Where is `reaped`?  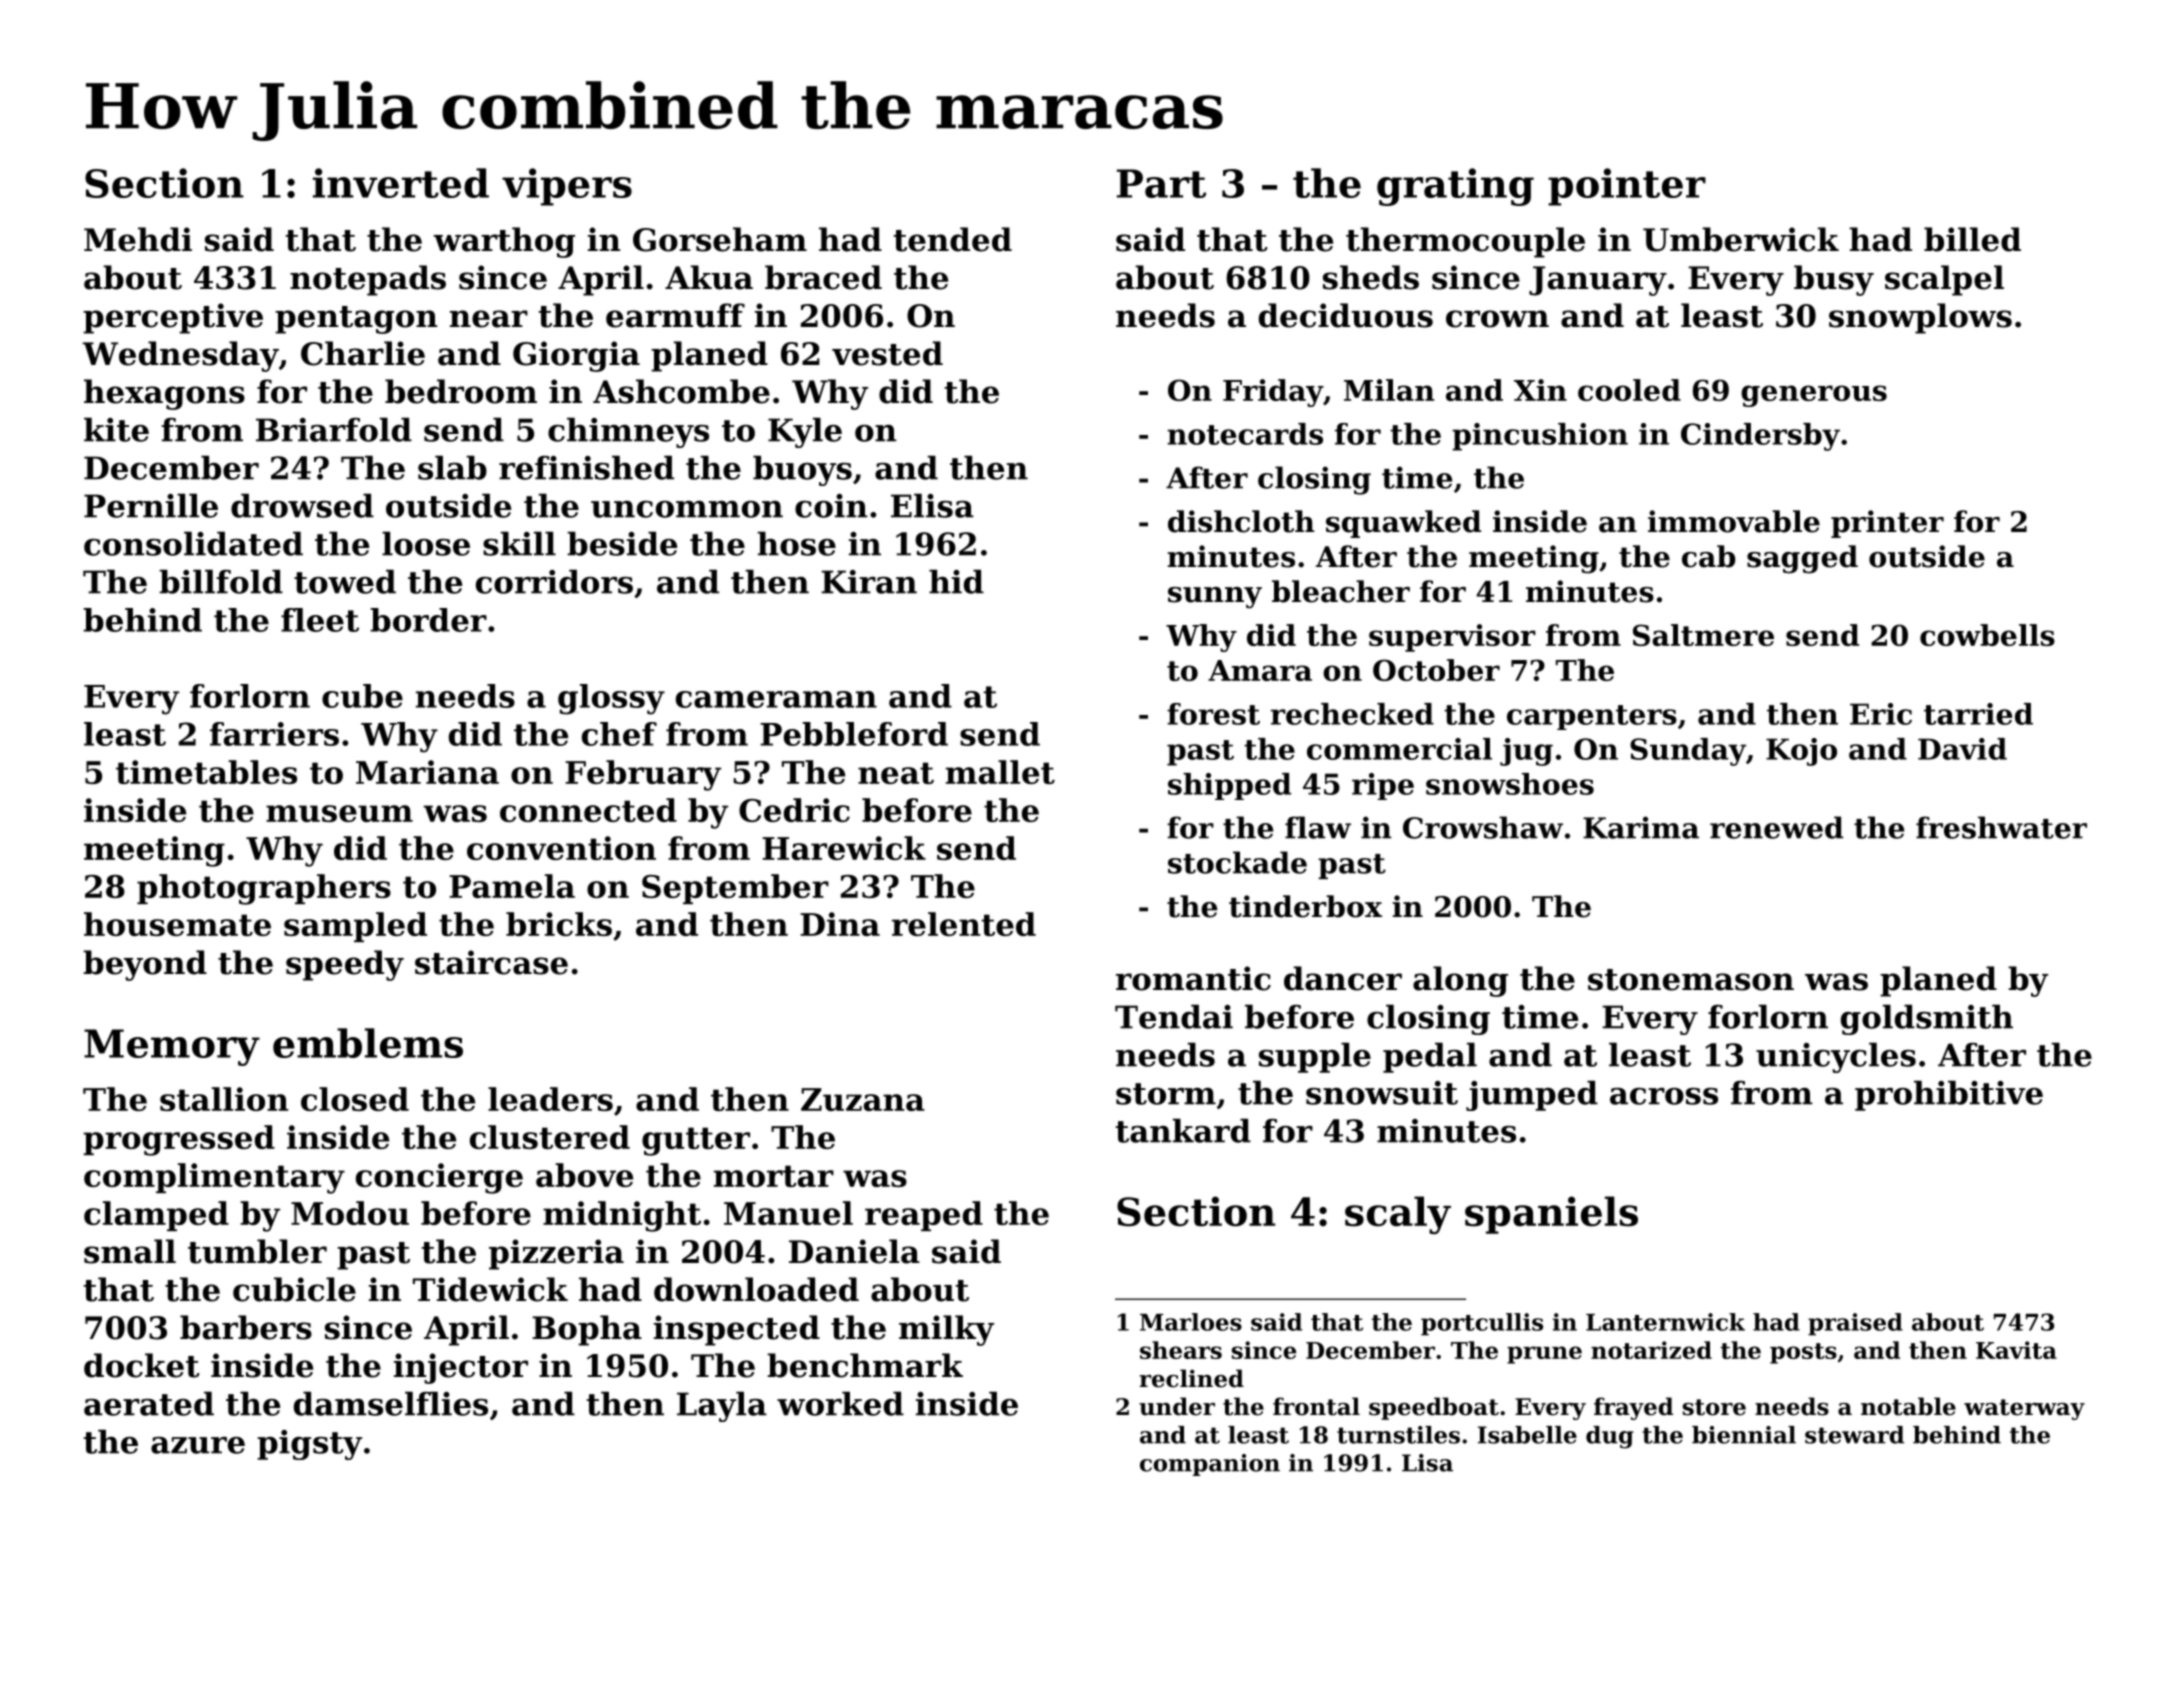
reaped is located at coordinates (924, 1216).
